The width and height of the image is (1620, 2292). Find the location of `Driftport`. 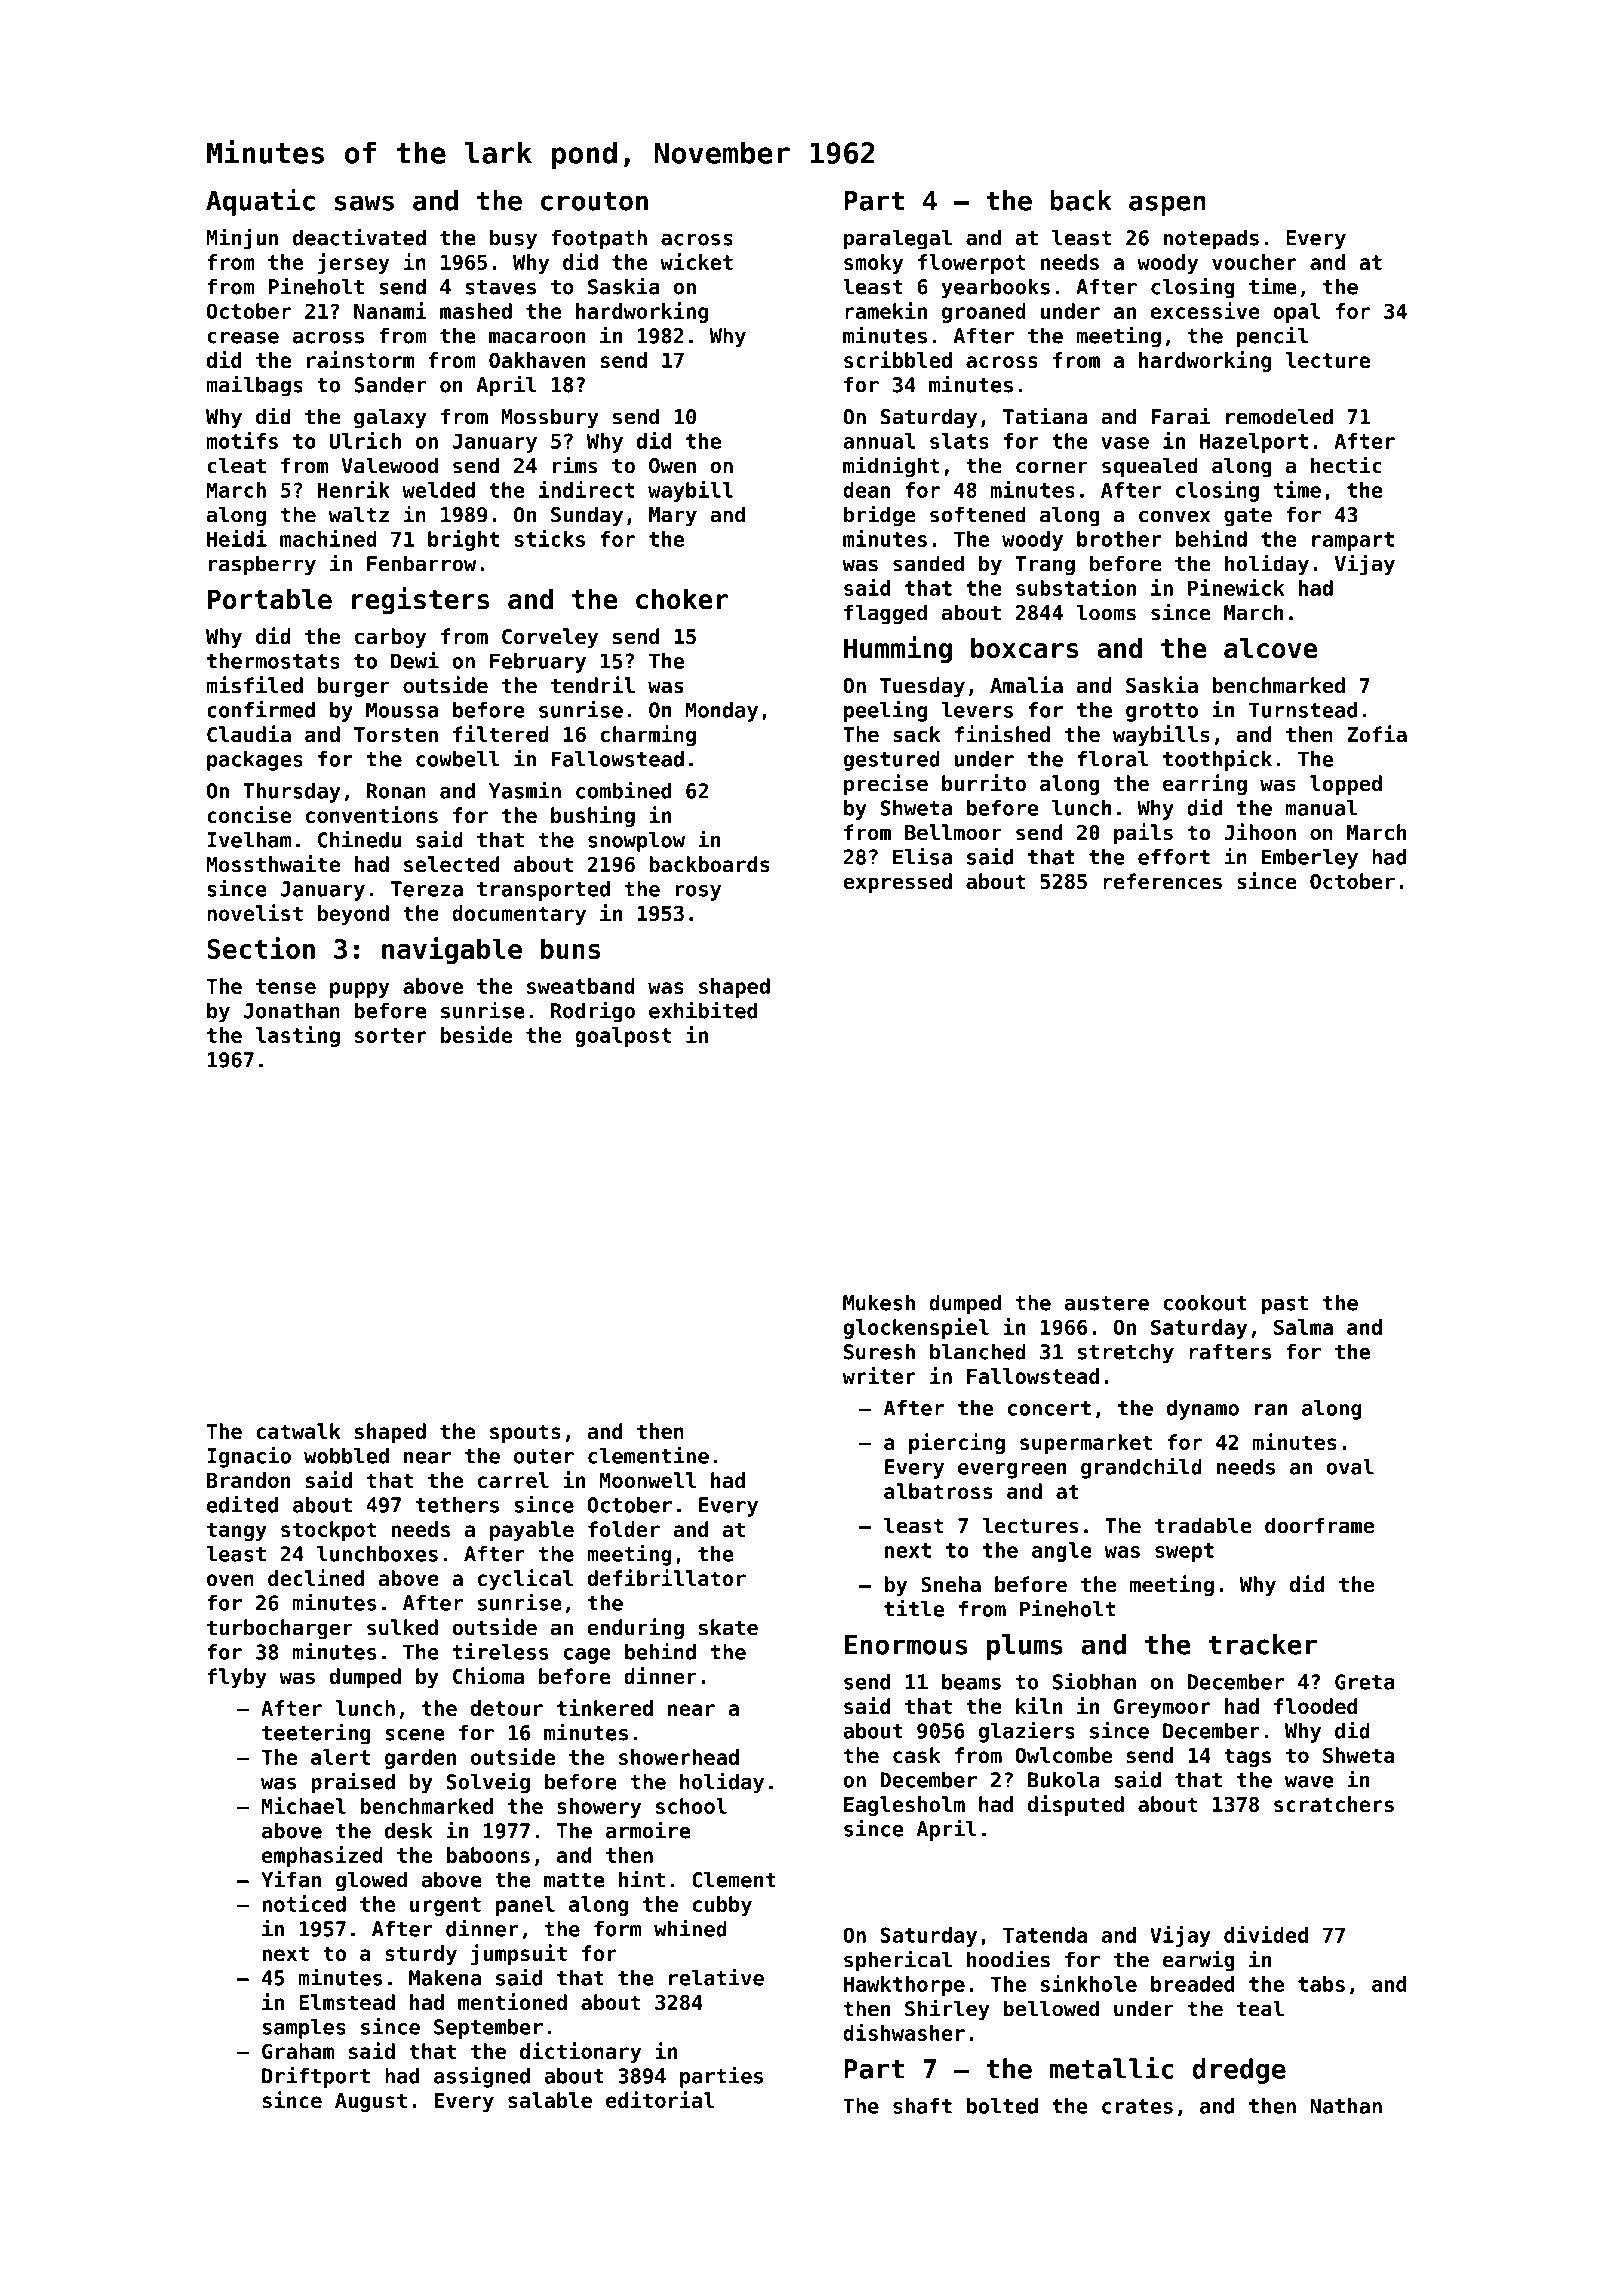

Driftport is located at coordinates (316, 2077).
